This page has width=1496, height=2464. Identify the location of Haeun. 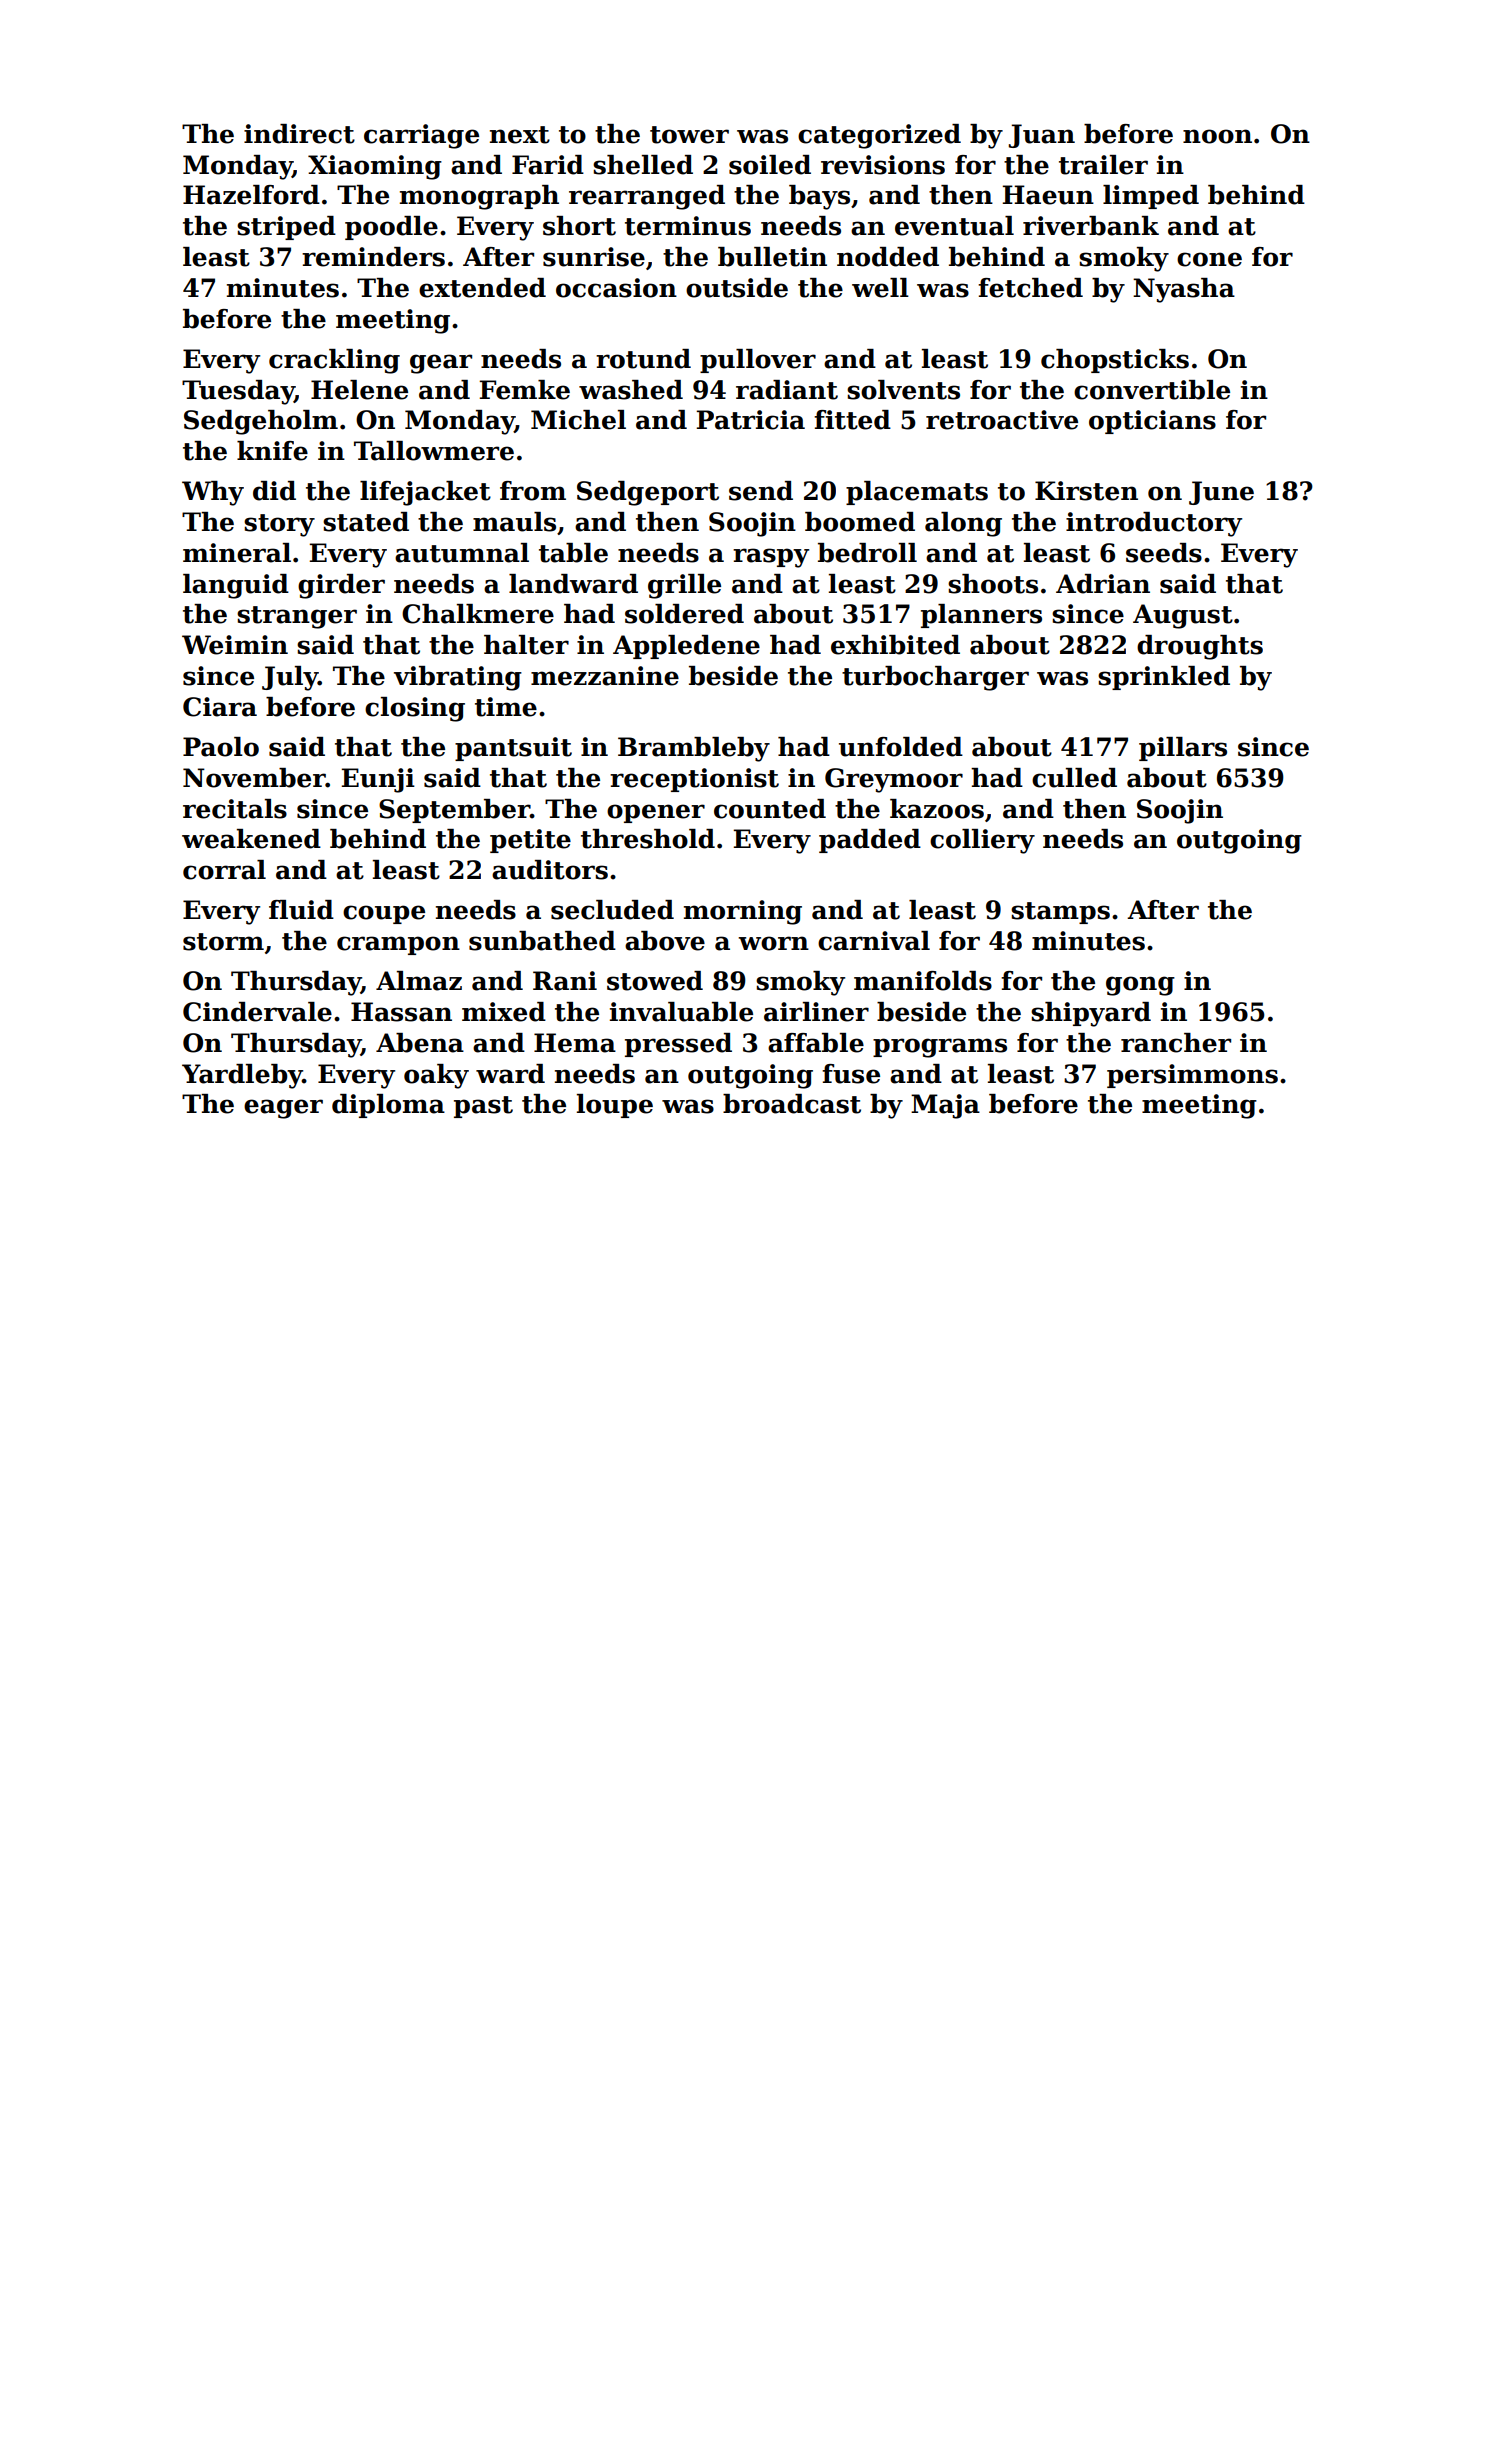
(1048, 195).
